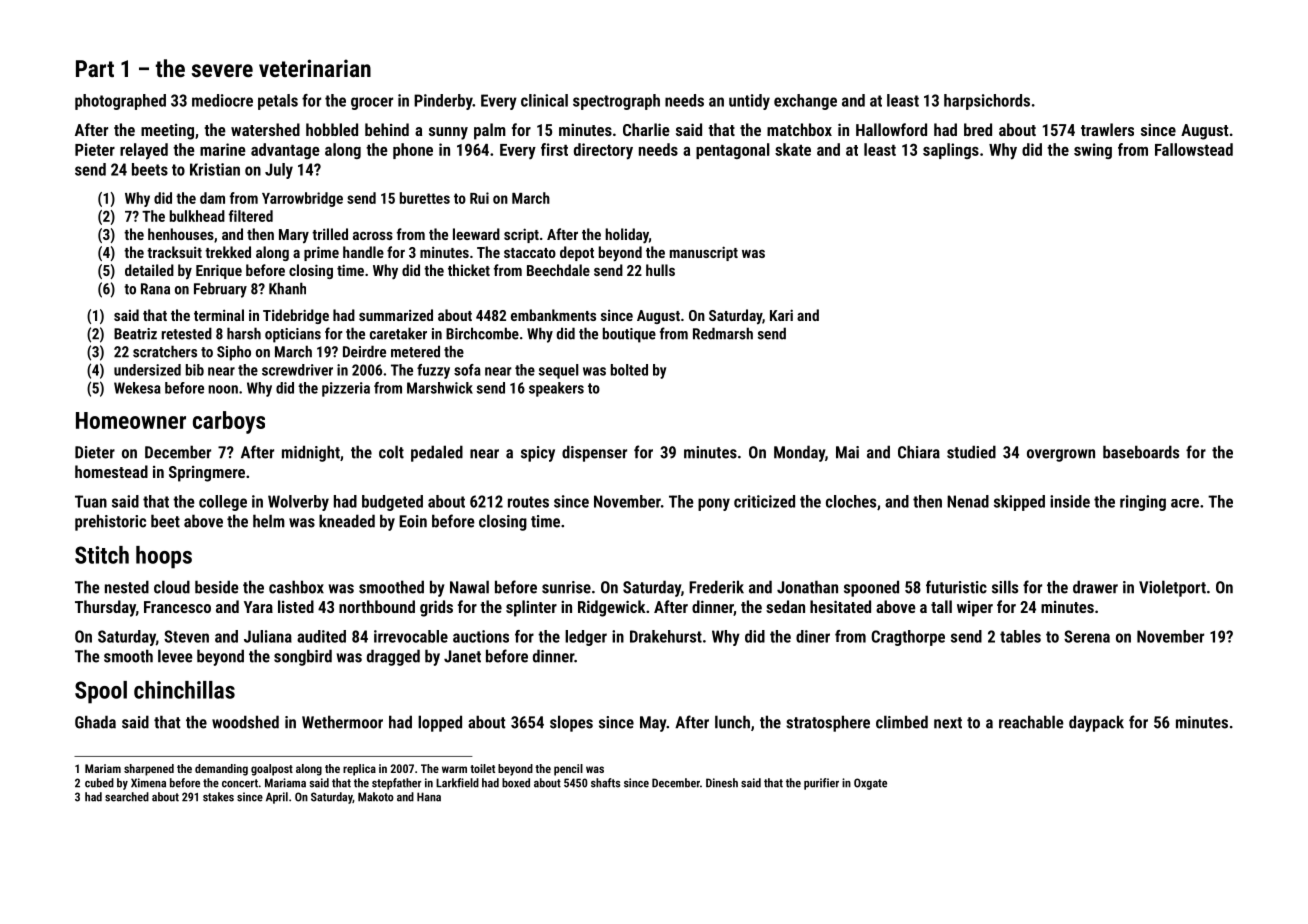 The width and height of the screenshot is (1308, 924). What do you see at coordinates (616, 102) in the screenshot?
I see `spectrograph` at bounding box center [616, 102].
